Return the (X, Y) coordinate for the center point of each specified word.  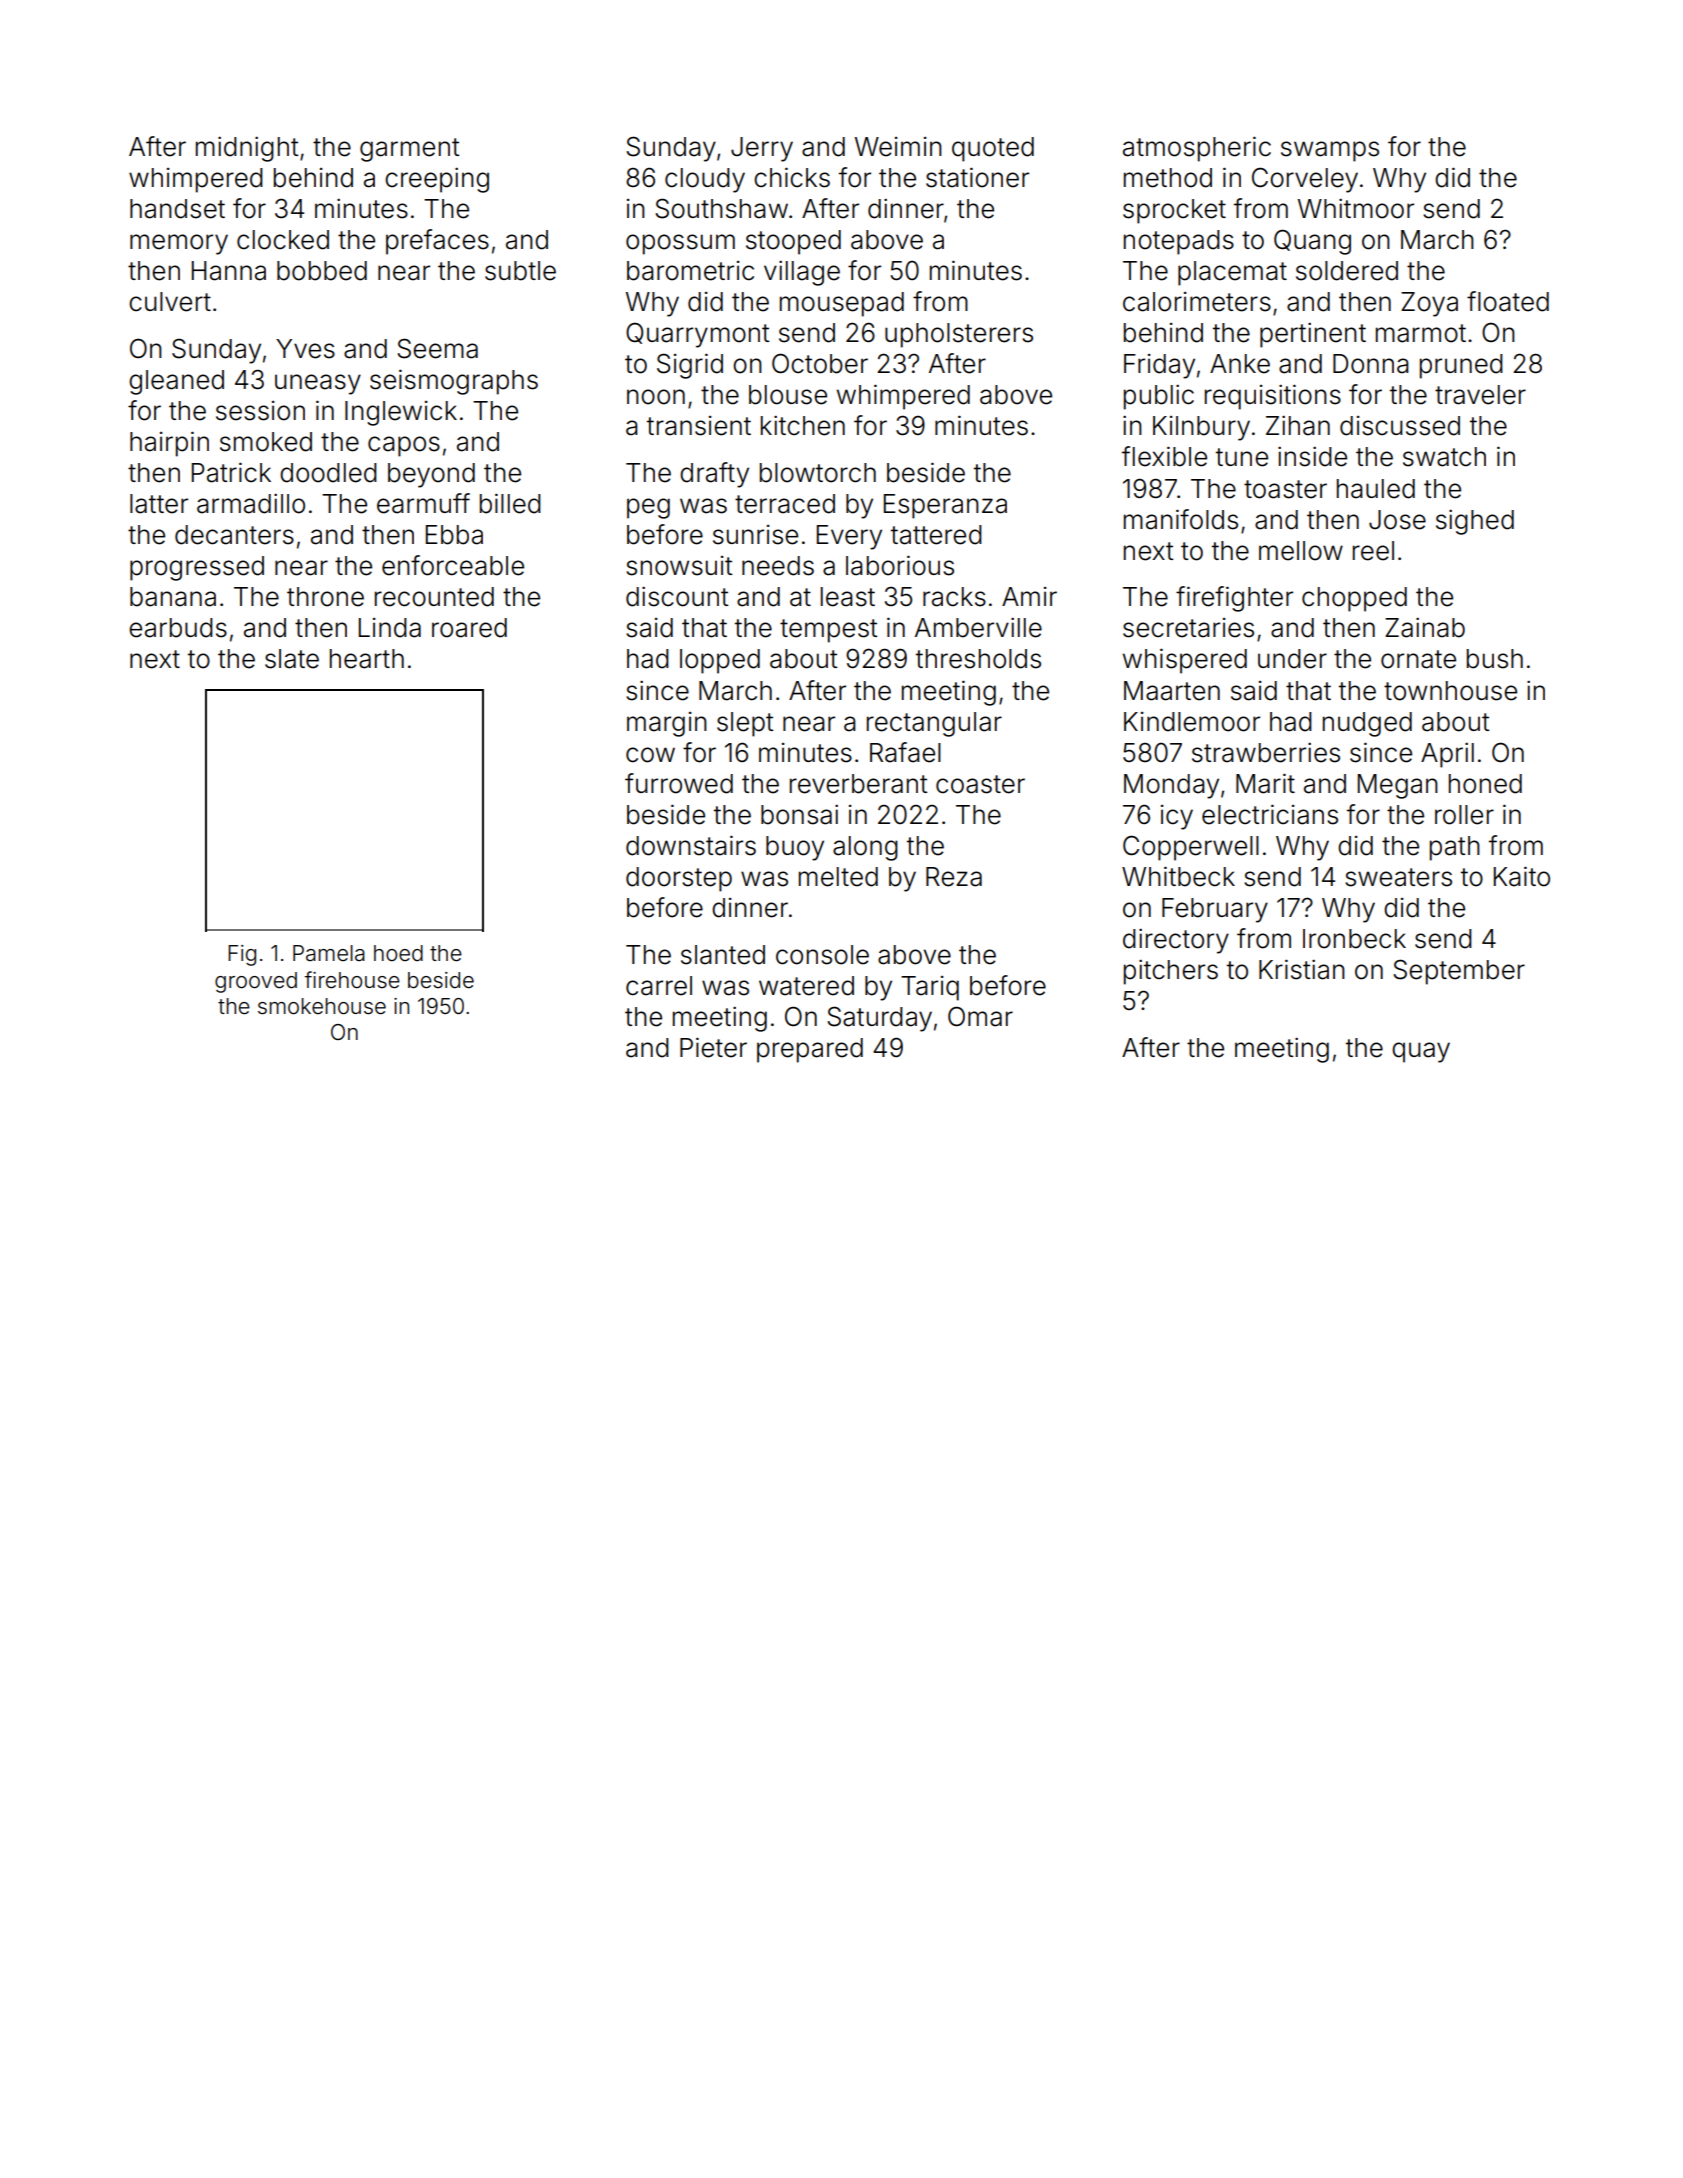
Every (849, 537)
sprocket (1174, 211)
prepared (810, 1050)
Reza (954, 877)
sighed (1475, 522)
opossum (680, 244)
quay (1421, 1052)
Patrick (231, 472)
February (1215, 910)
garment (409, 150)
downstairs (691, 845)
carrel (659, 986)
